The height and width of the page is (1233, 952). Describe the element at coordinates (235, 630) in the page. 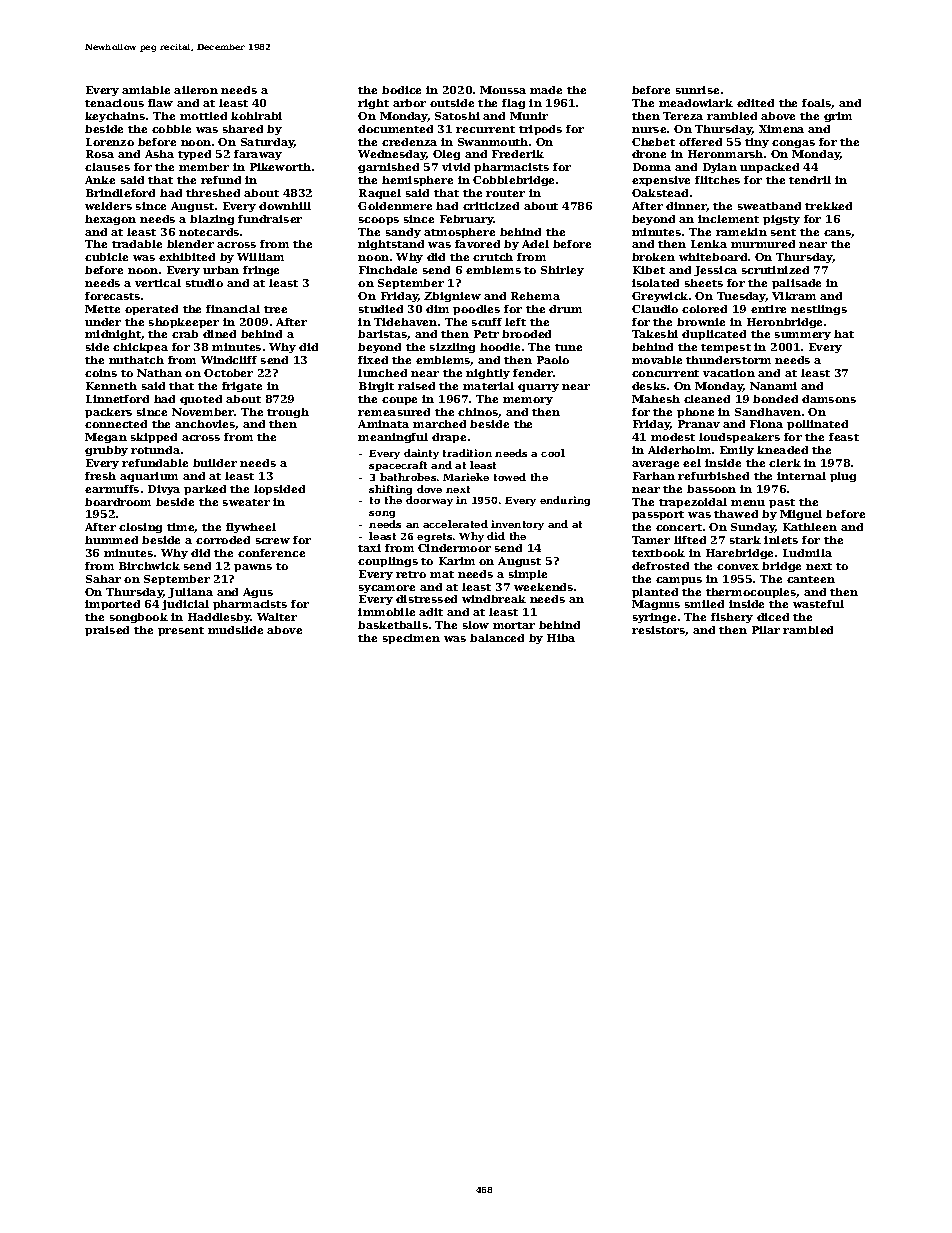

I see `mudslide` at that location.
